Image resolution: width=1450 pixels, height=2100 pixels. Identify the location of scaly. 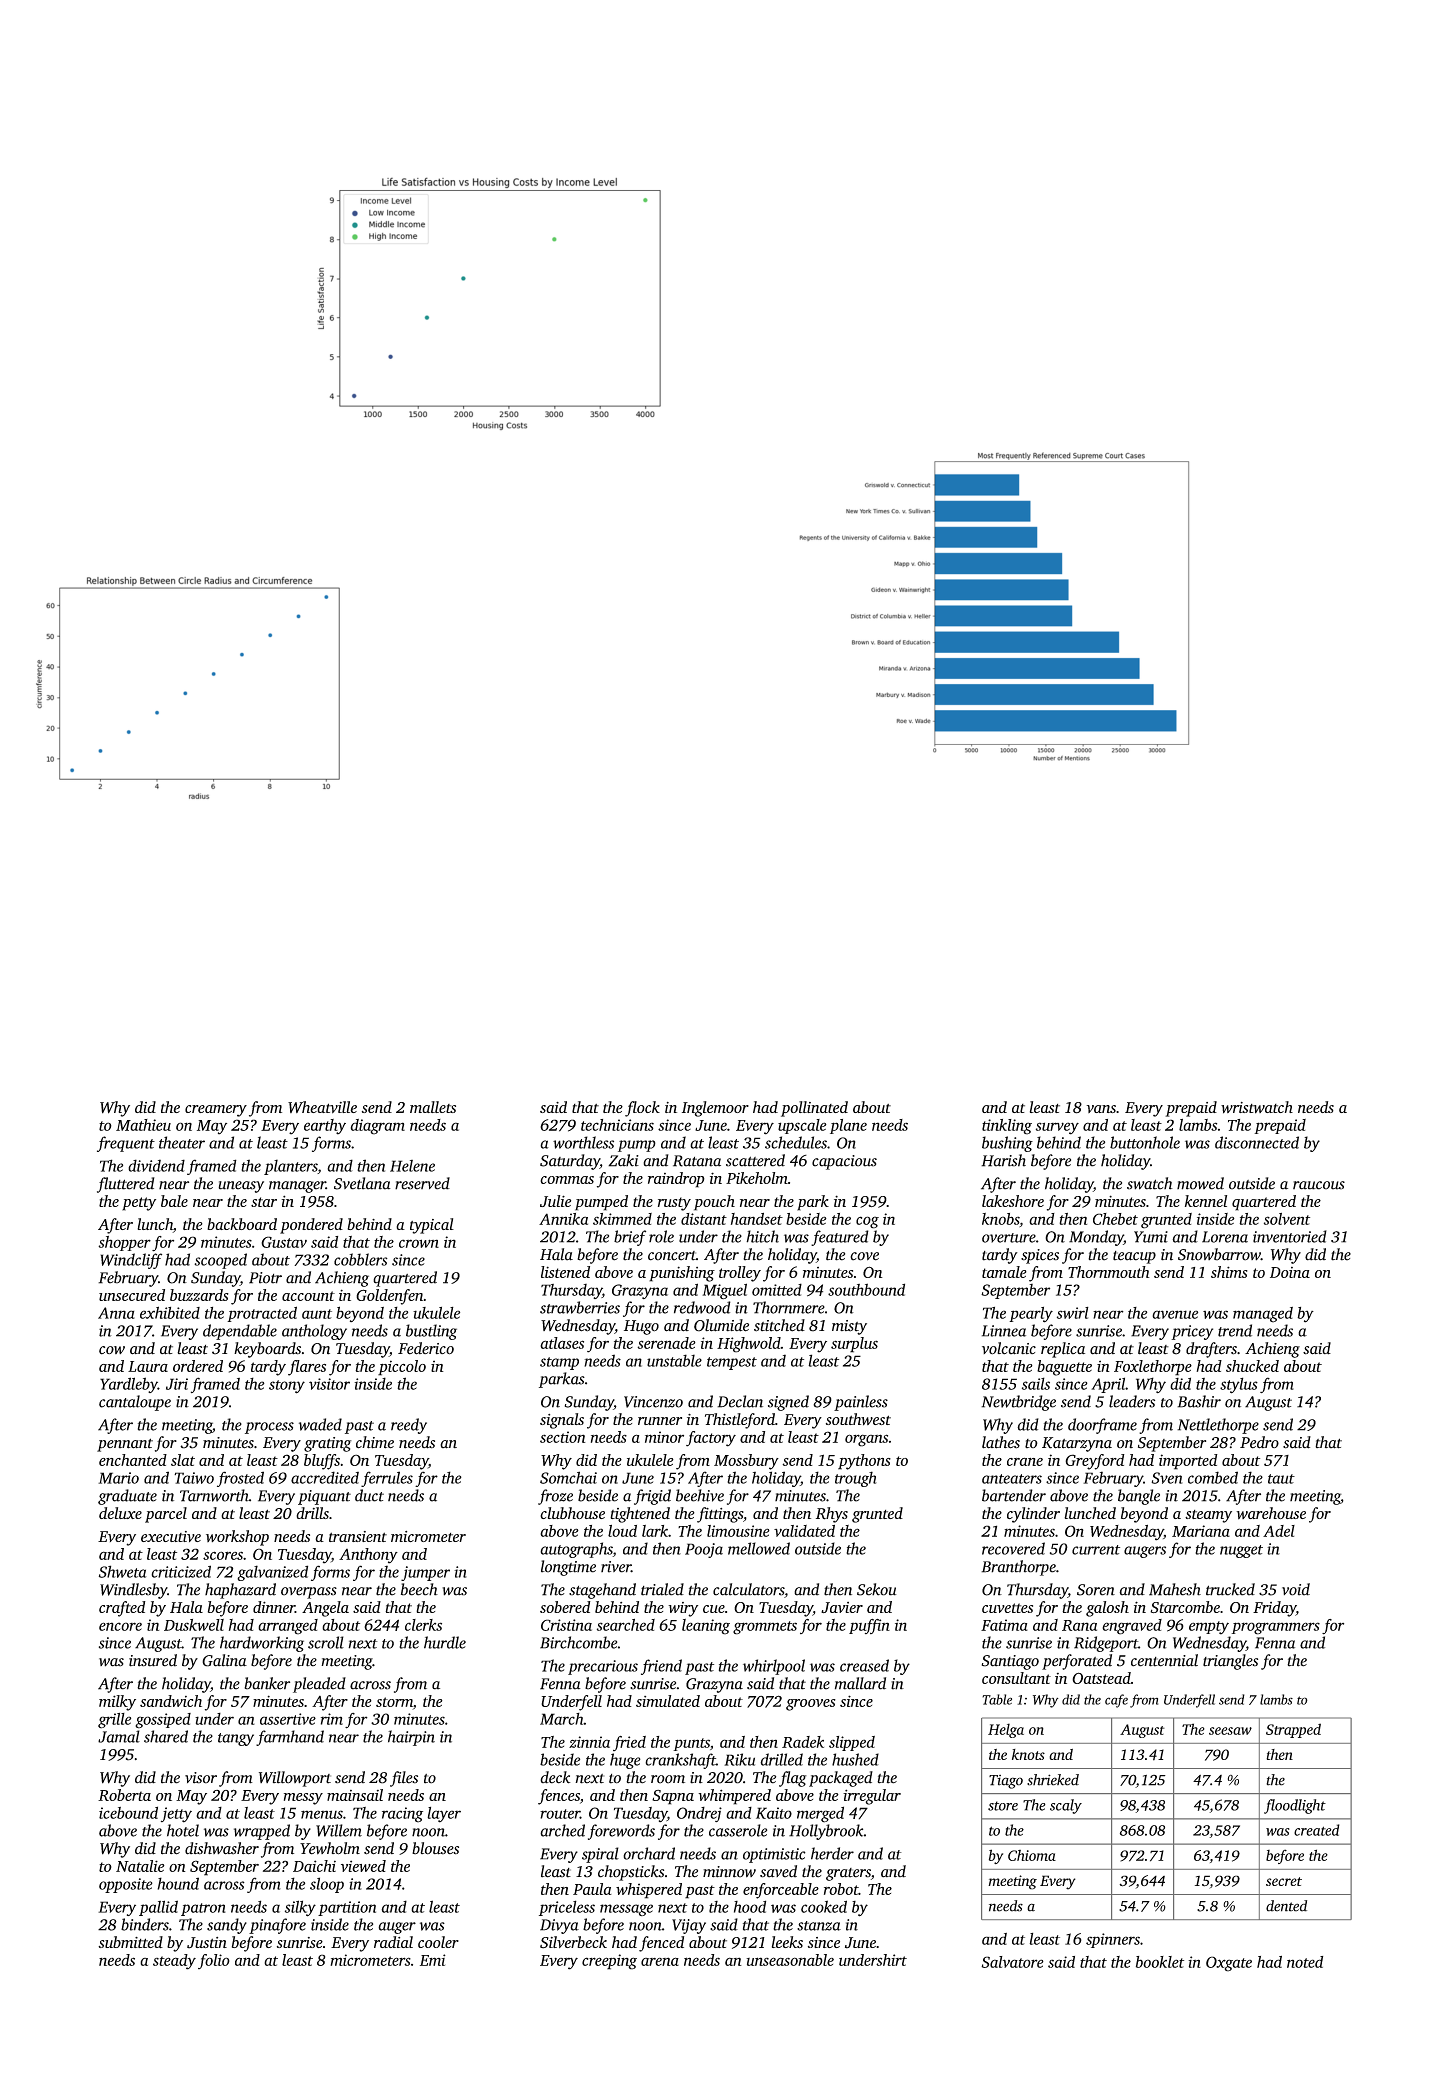
(1066, 1806).
